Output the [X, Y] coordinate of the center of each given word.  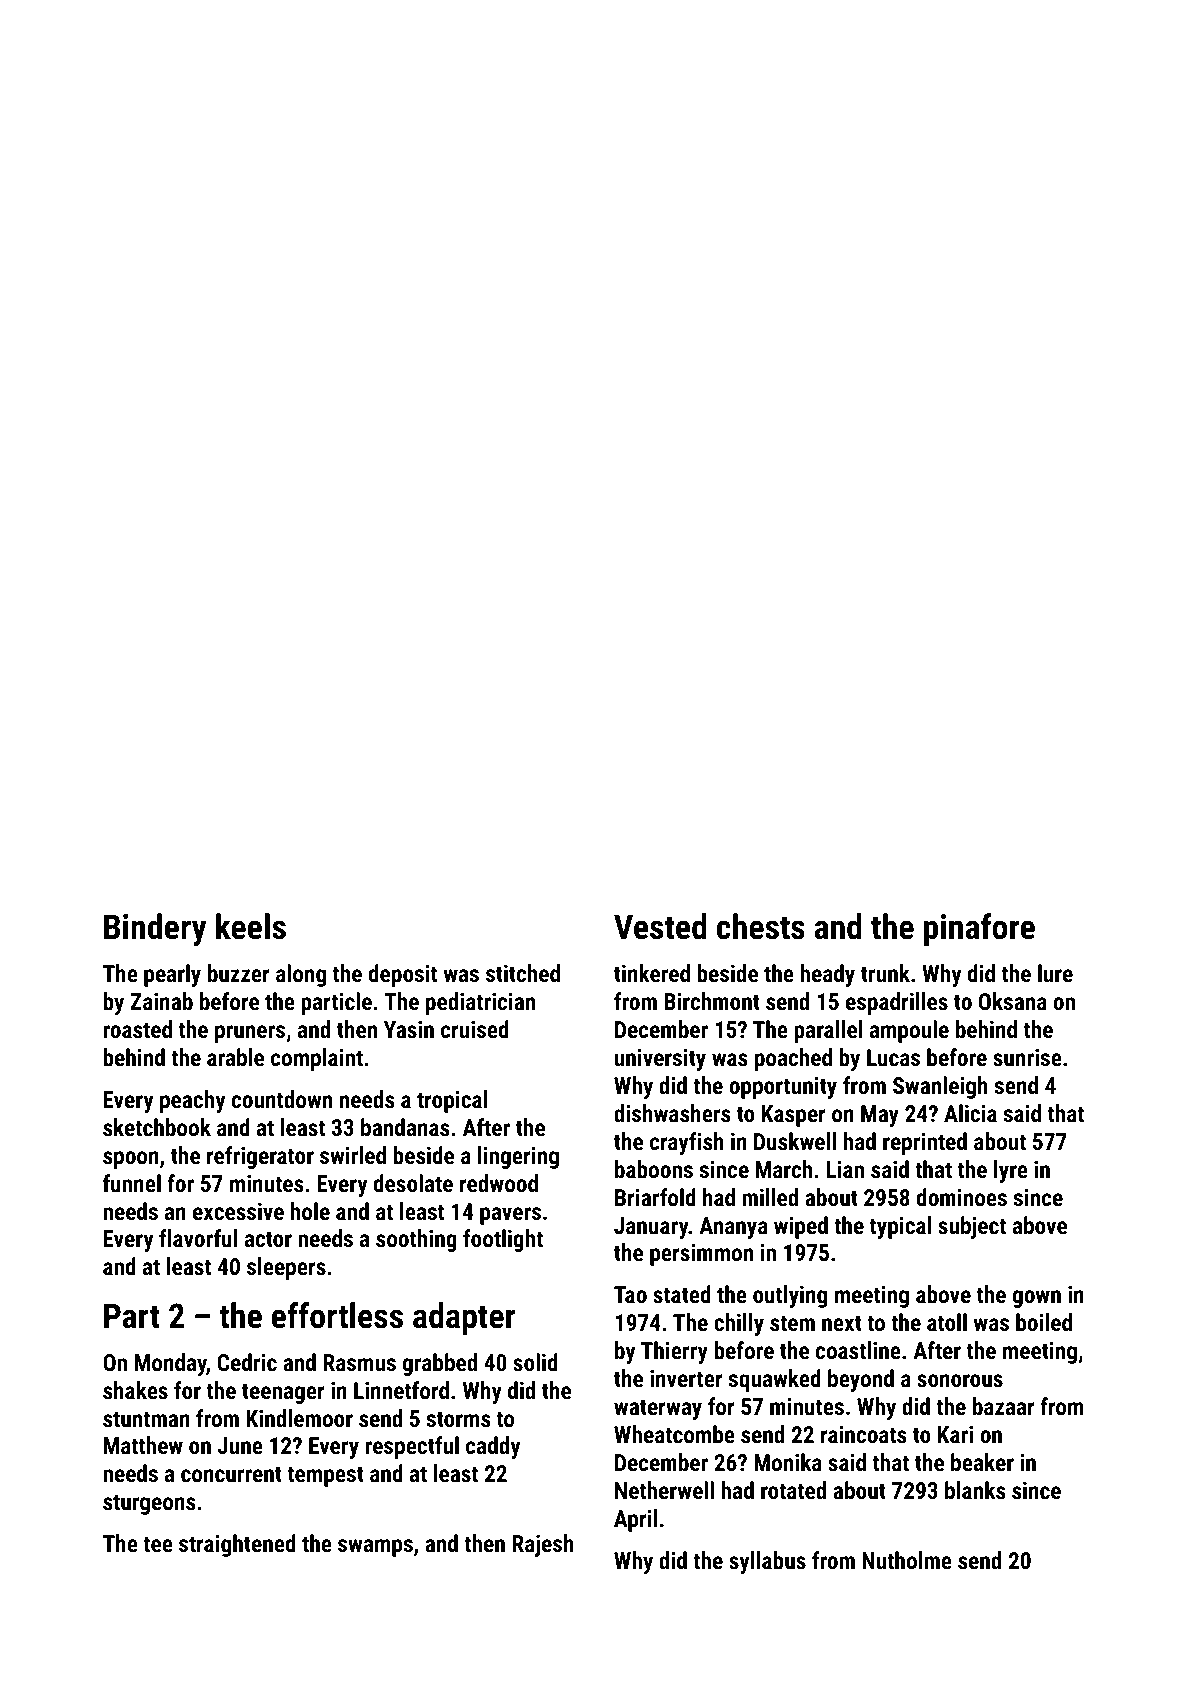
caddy [493, 1447]
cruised [475, 1029]
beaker [982, 1462]
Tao [630, 1294]
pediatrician [480, 1003]
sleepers [286, 1268]
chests [761, 926]
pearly [172, 975]
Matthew [143, 1445]
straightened [237, 1545]
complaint [317, 1059]
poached [793, 1059]
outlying [790, 1296]
